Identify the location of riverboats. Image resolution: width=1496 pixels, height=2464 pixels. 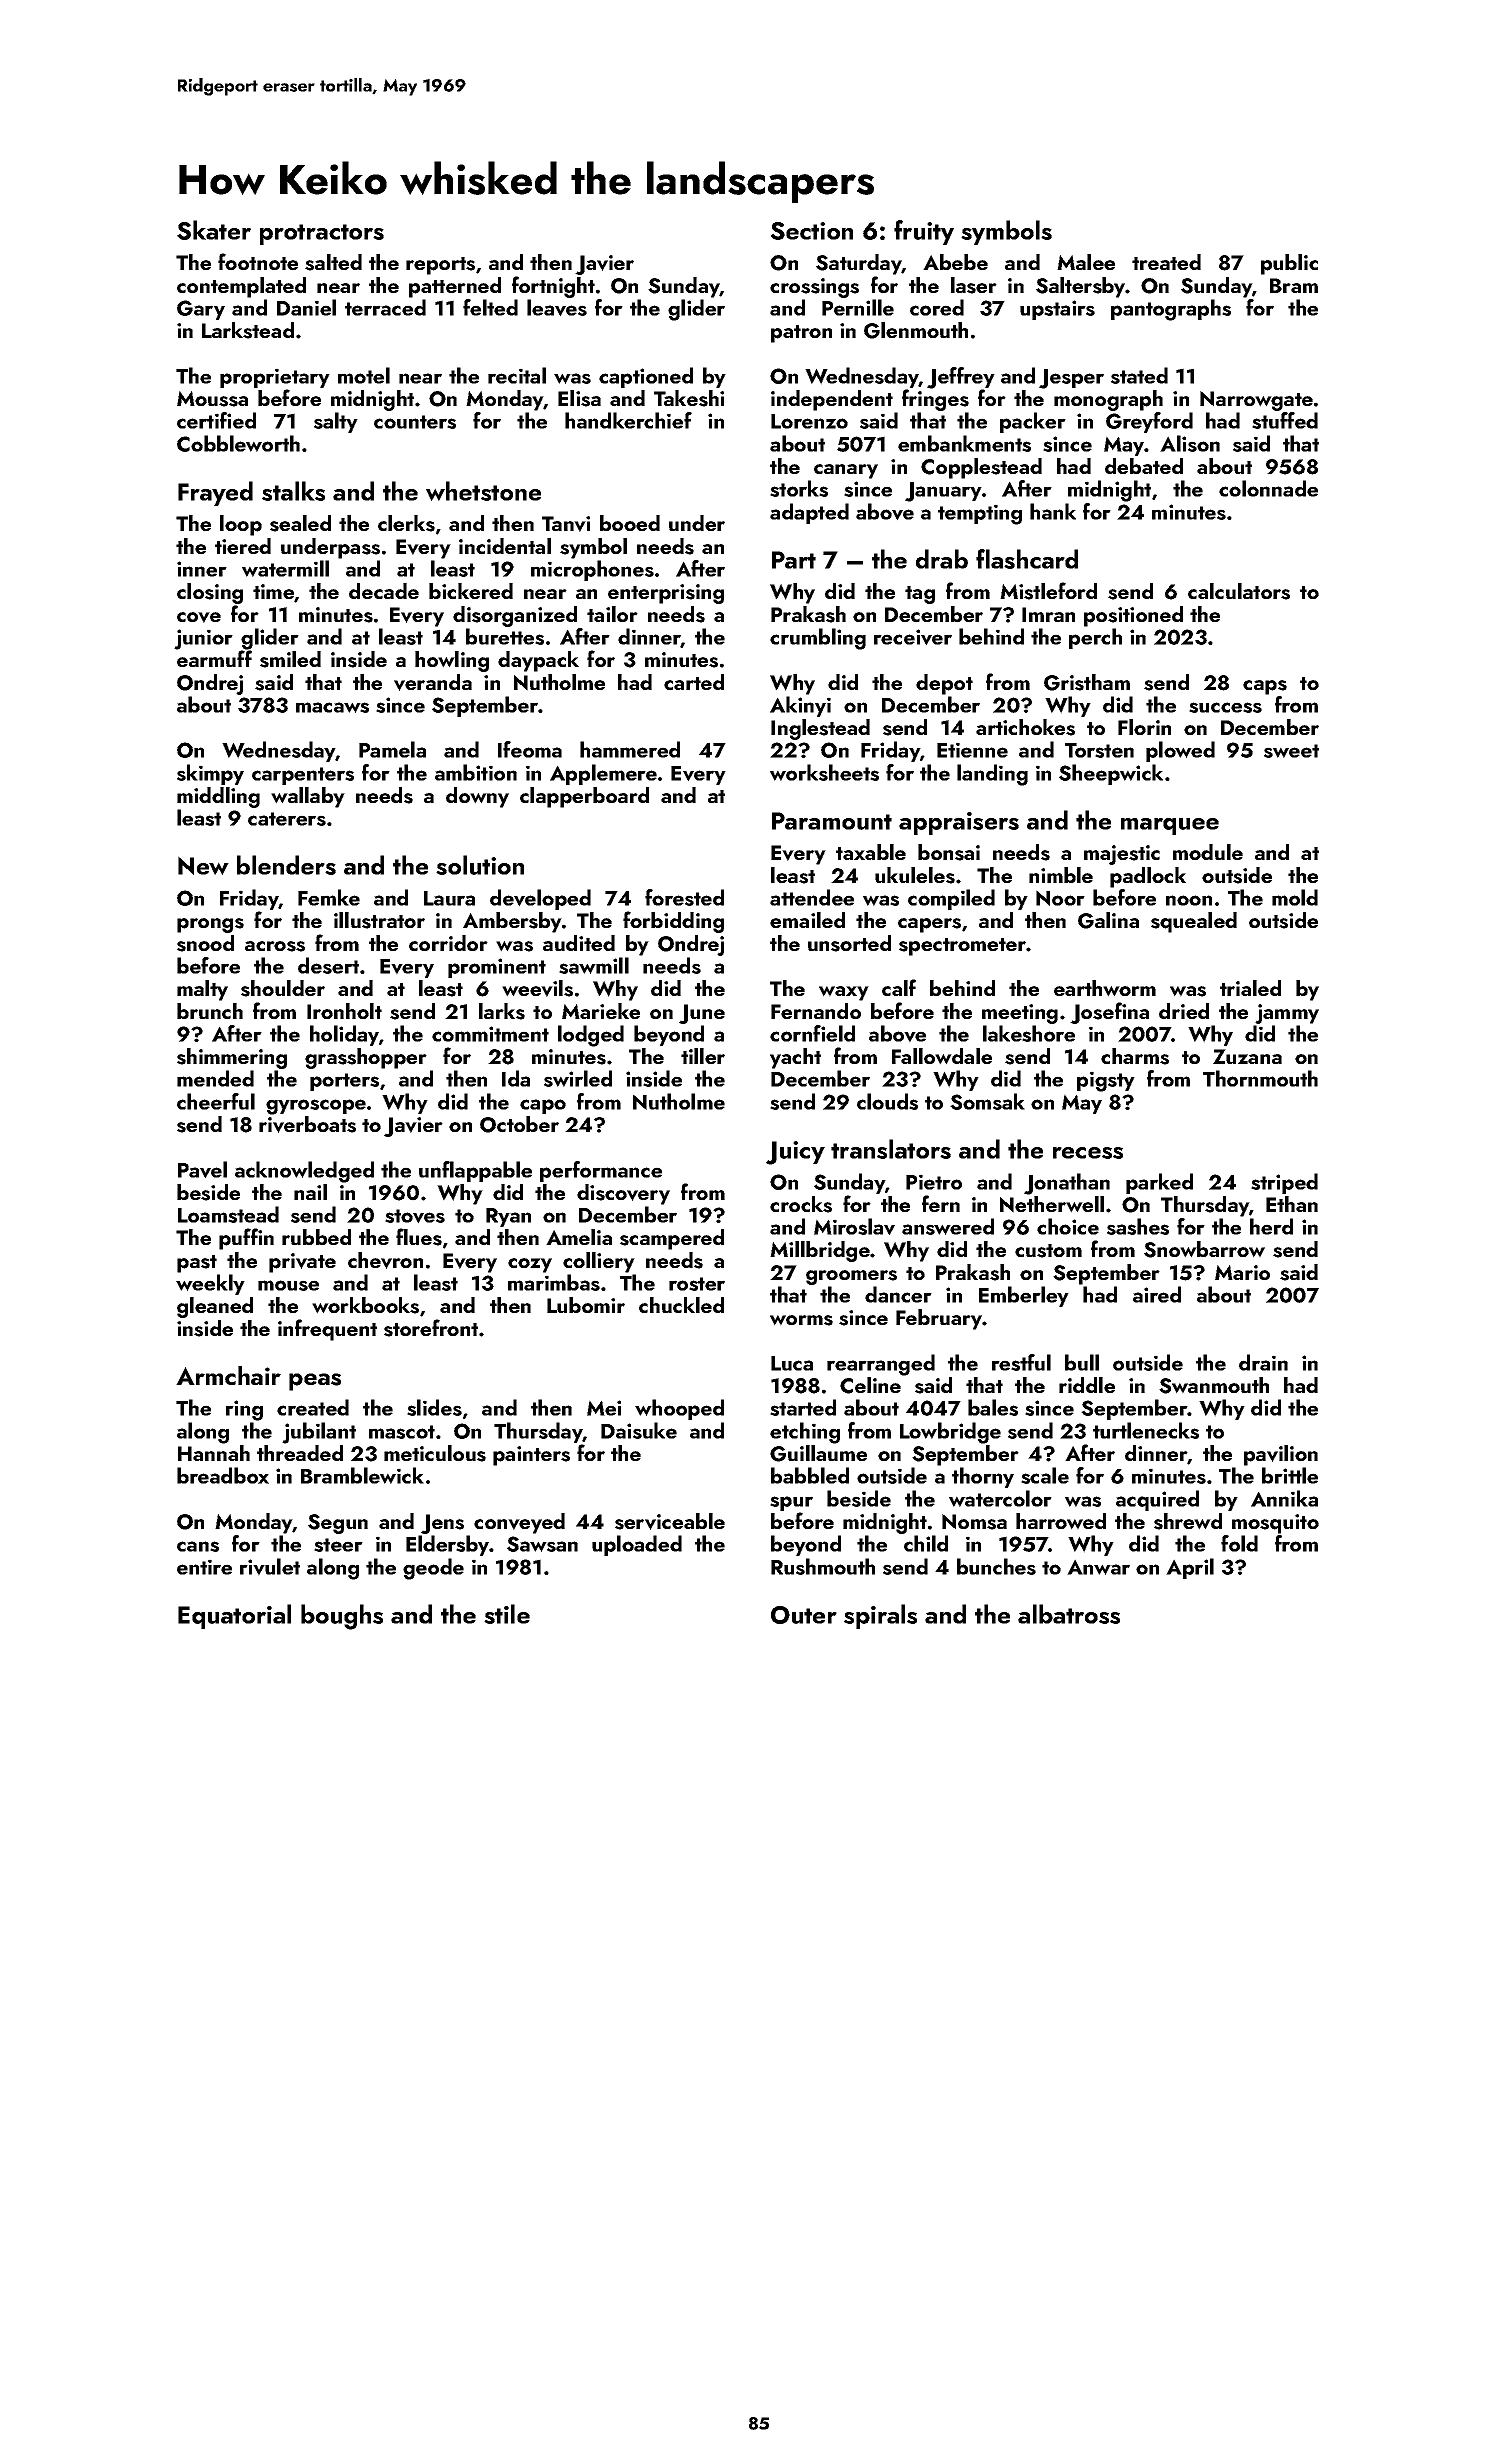
(307, 1124).
